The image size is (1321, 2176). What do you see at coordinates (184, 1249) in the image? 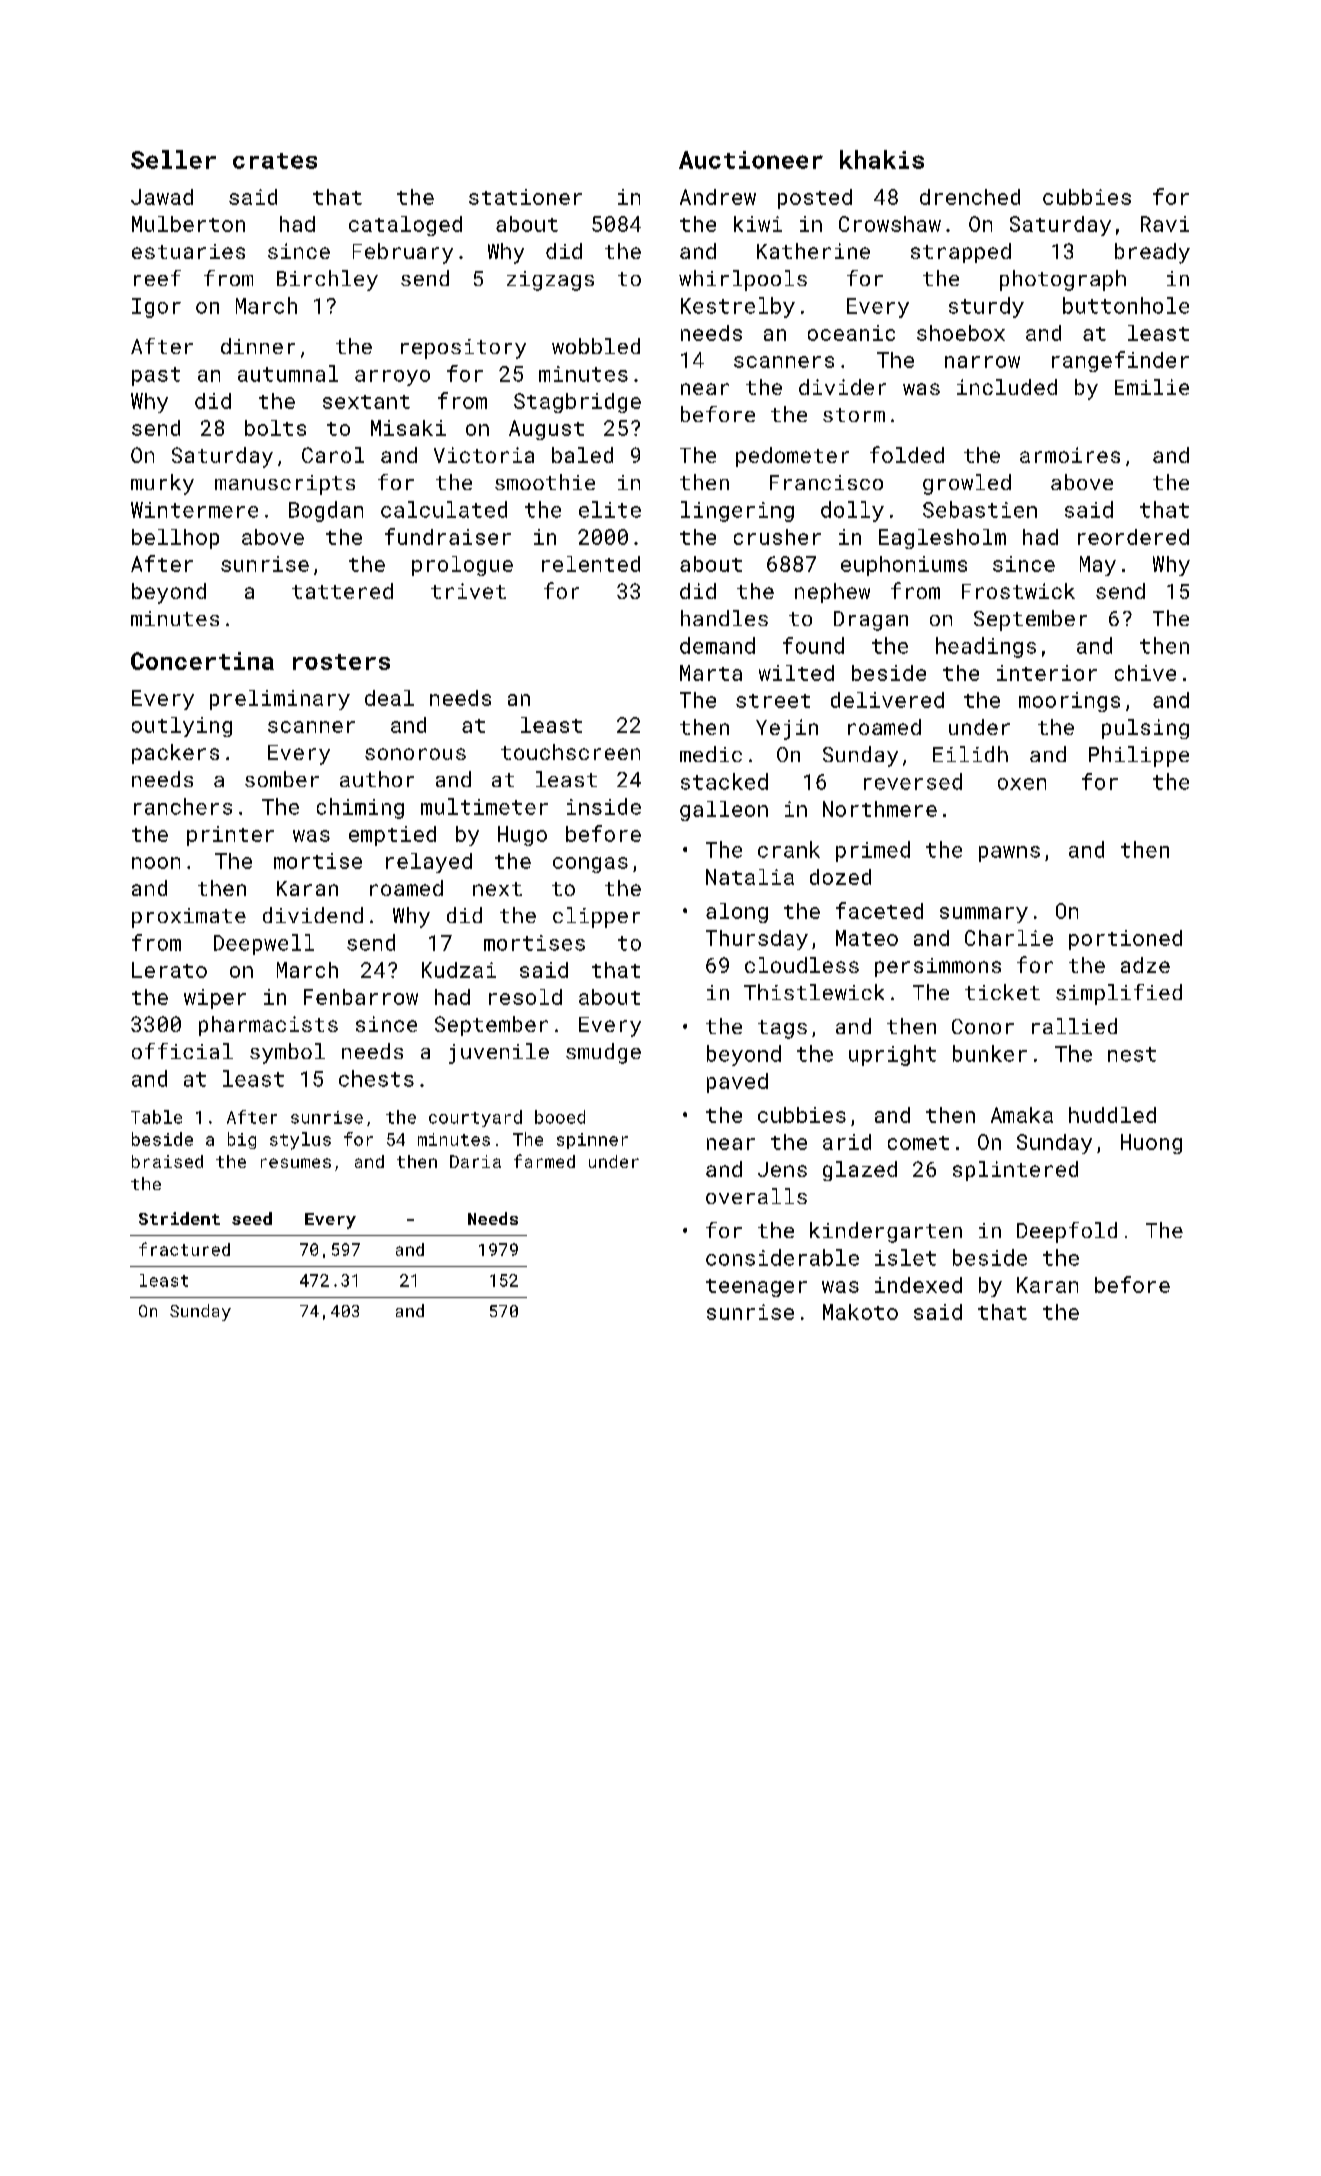
I see `fractured` at bounding box center [184, 1249].
